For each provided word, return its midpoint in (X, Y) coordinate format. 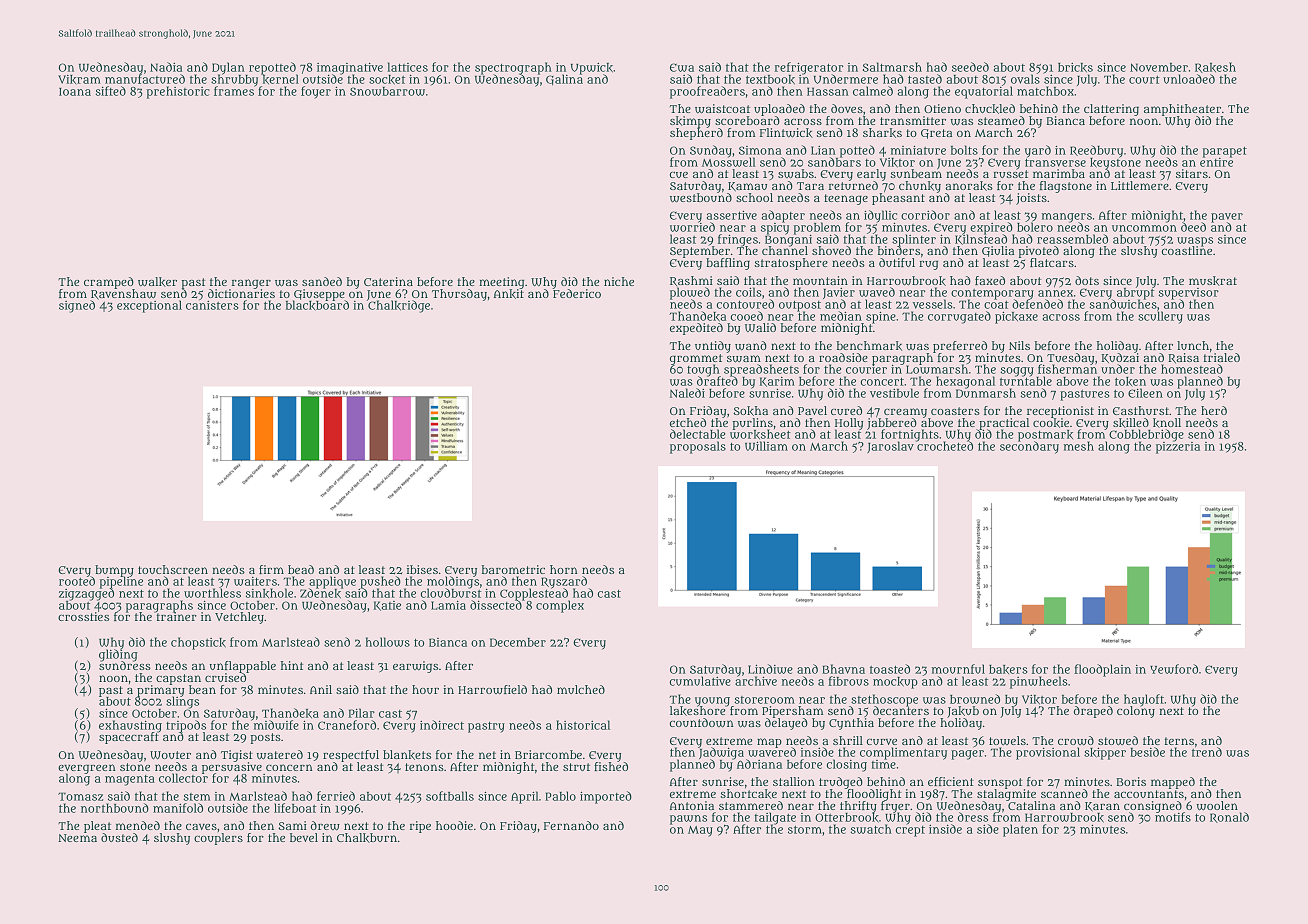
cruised (225, 677)
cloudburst (451, 593)
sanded (322, 281)
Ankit (509, 294)
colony (1136, 712)
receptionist (1060, 412)
